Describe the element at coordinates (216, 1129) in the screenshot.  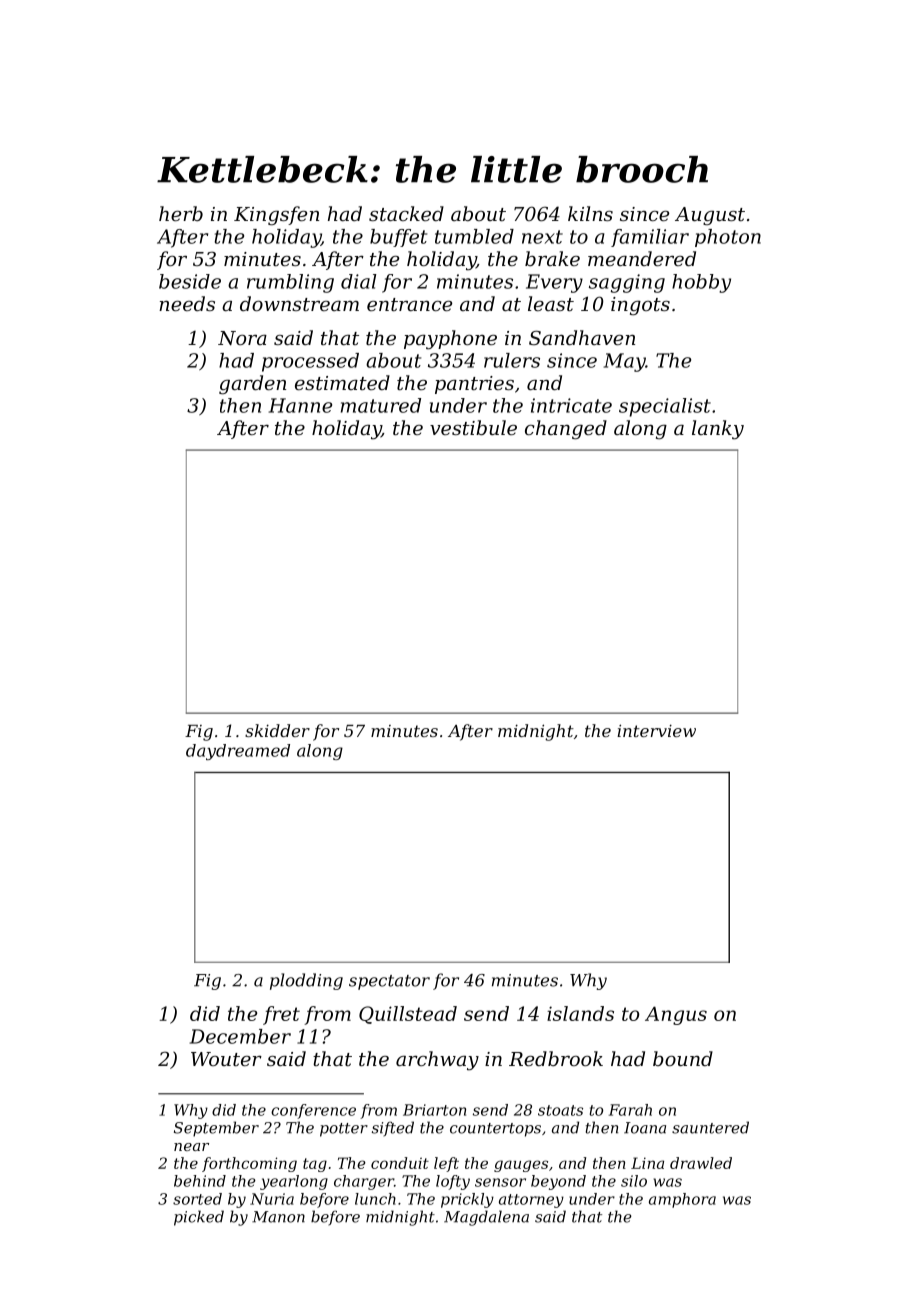
I see `September` at that location.
